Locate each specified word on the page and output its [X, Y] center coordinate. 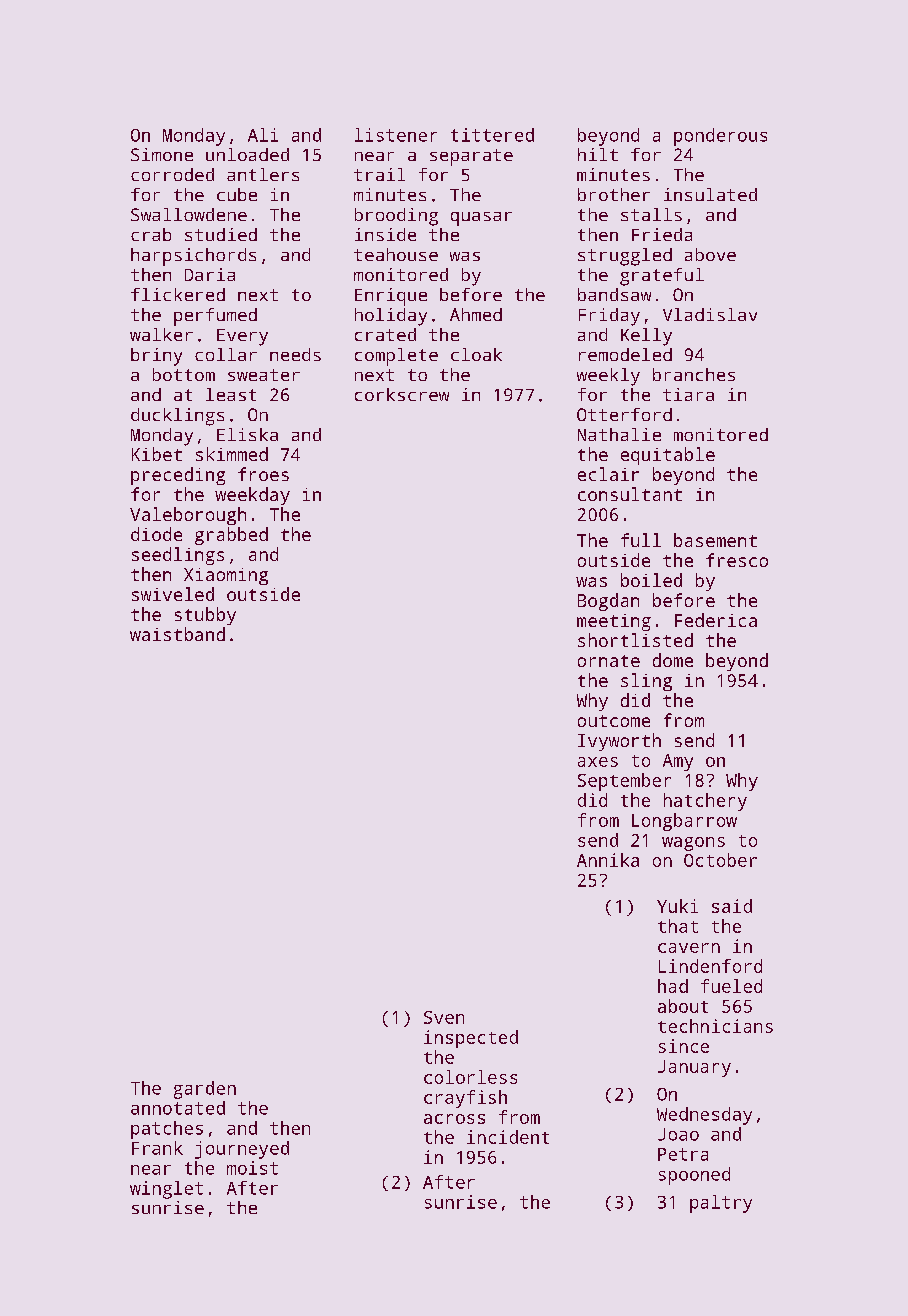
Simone [162, 154]
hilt [598, 154]
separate [471, 157]
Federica [716, 620]
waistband [177, 634]
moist [252, 1168]
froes [263, 474]
